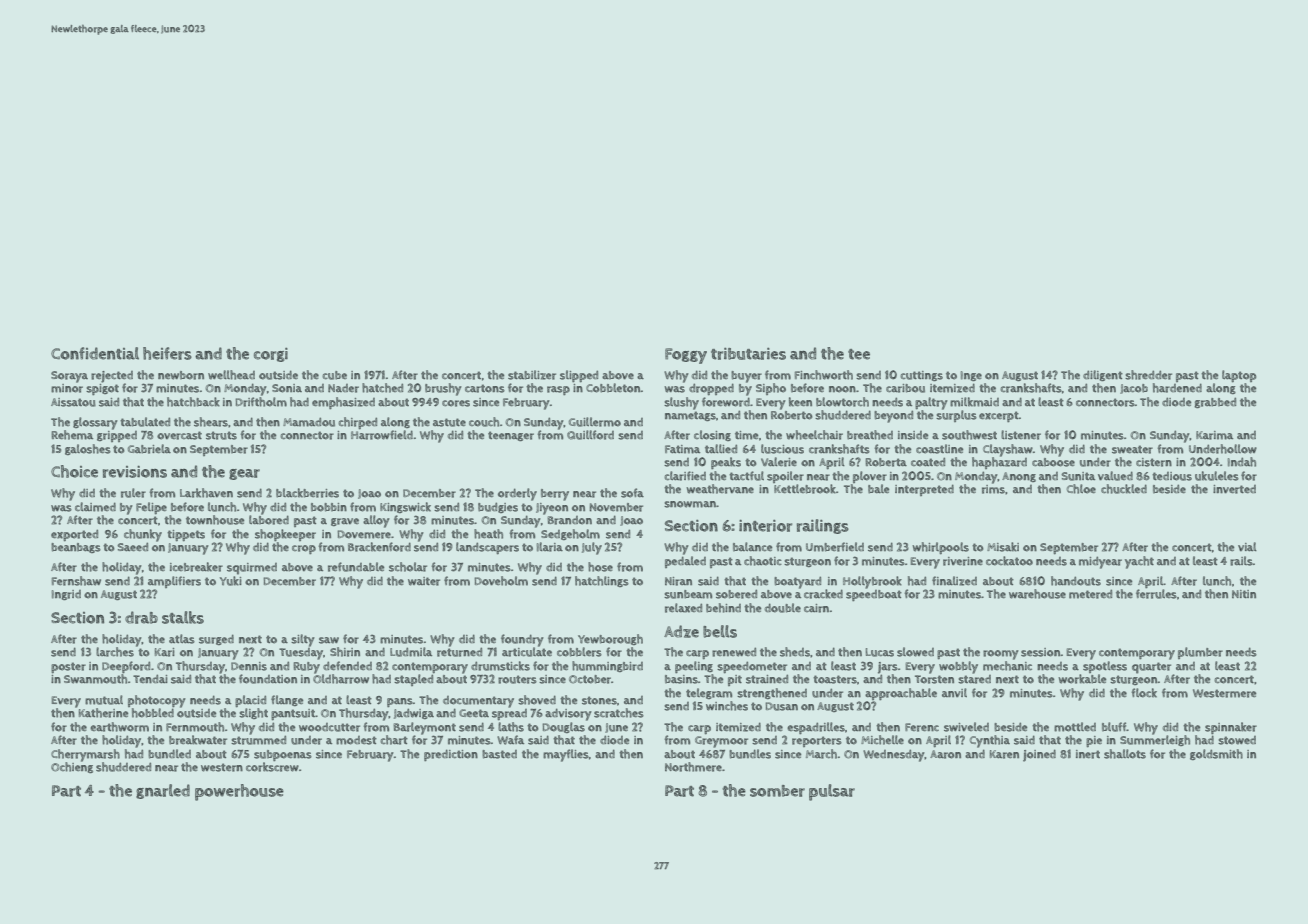  I want to click on riverine, so click(963, 561).
